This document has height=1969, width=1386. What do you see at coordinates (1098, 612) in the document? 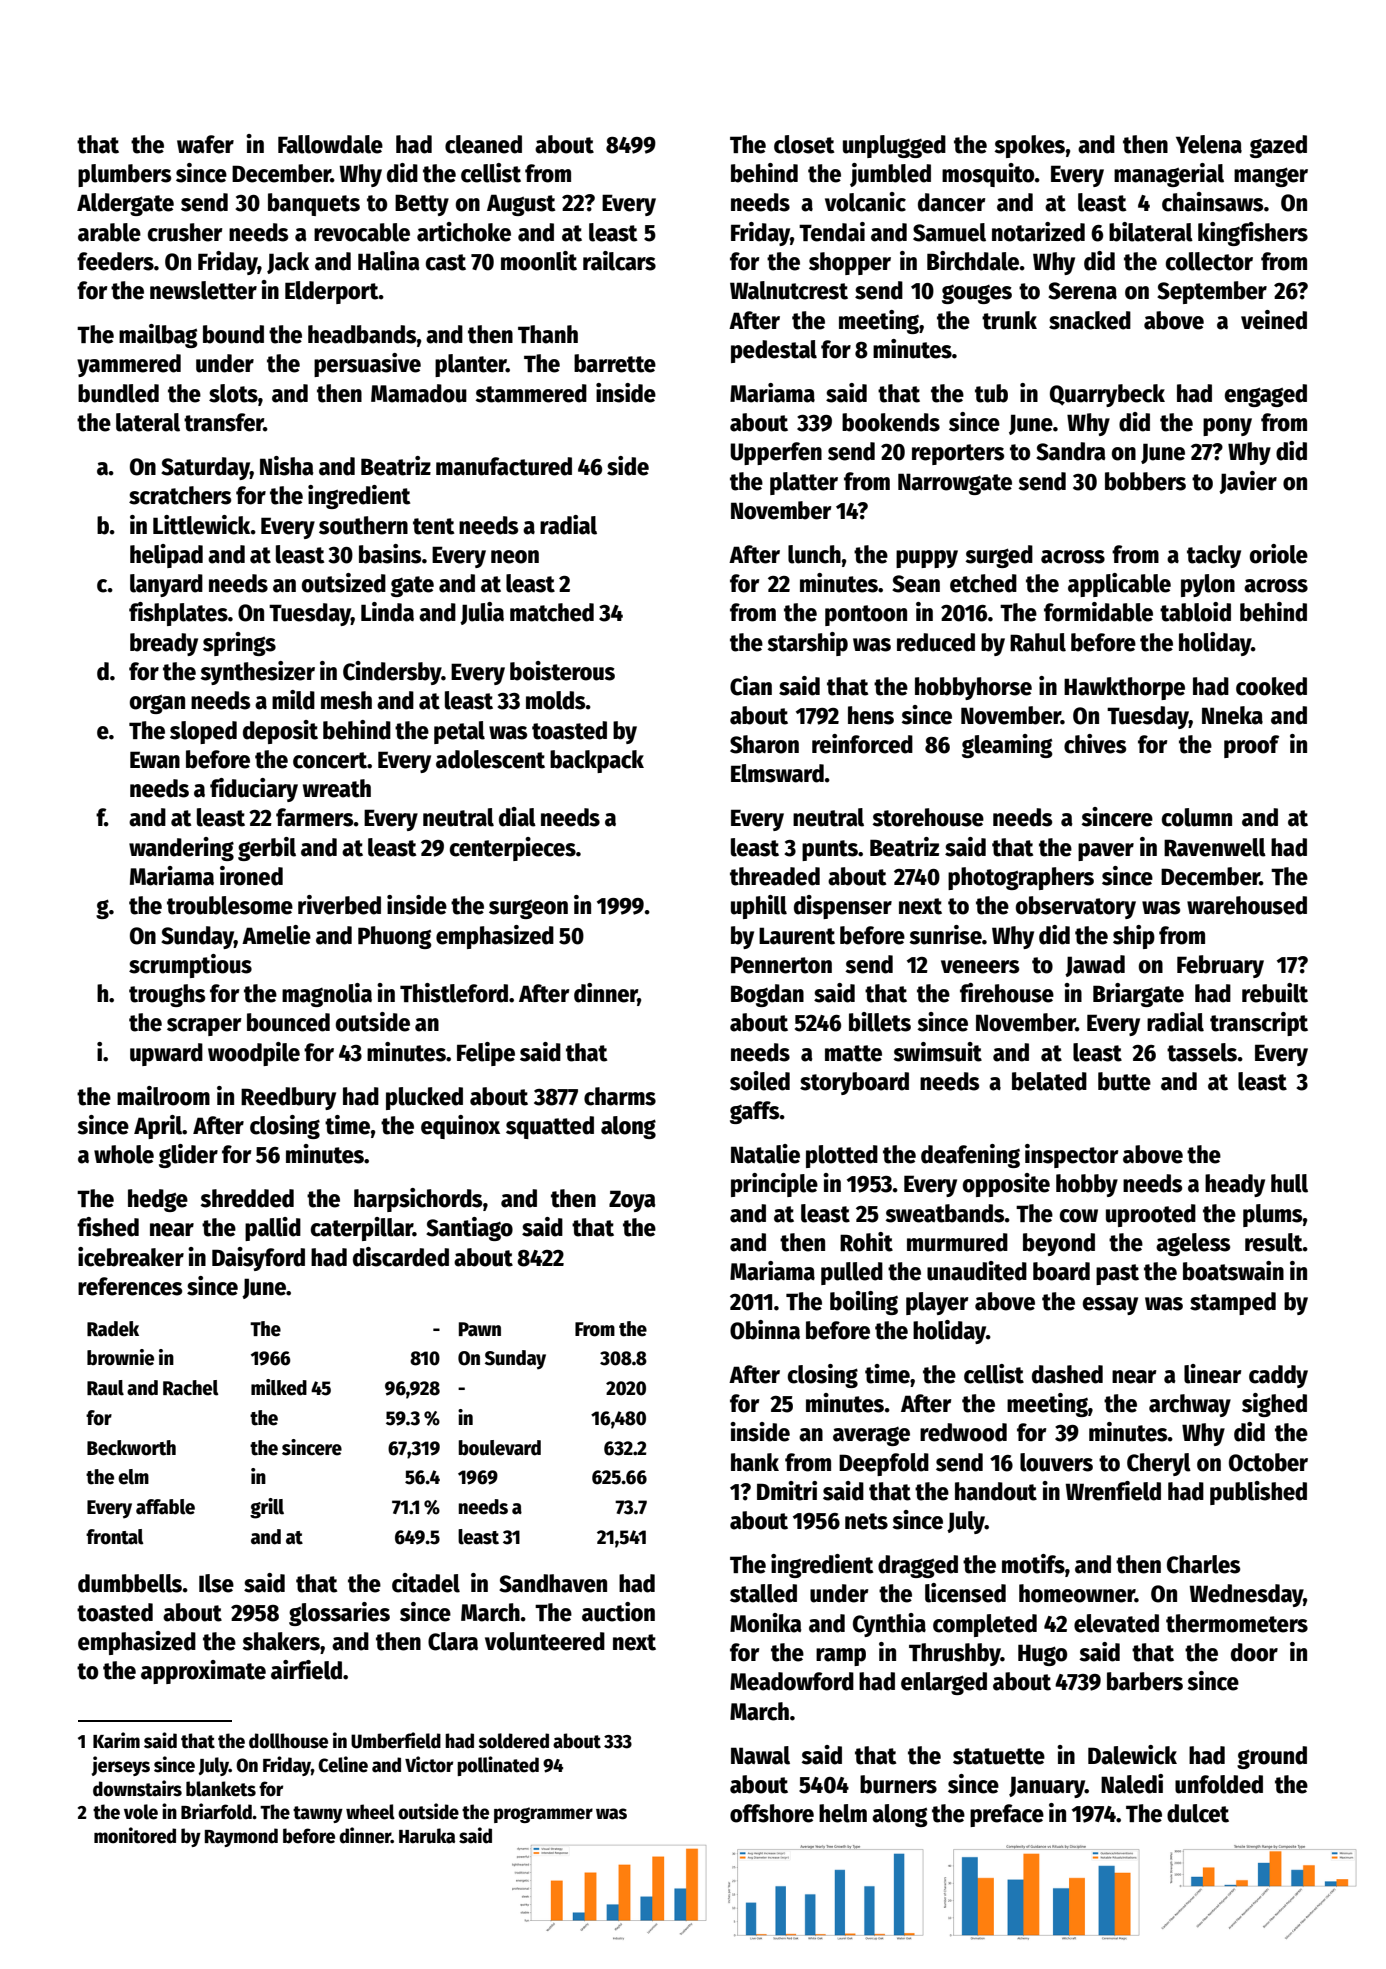
I see `formidable` at bounding box center [1098, 612].
